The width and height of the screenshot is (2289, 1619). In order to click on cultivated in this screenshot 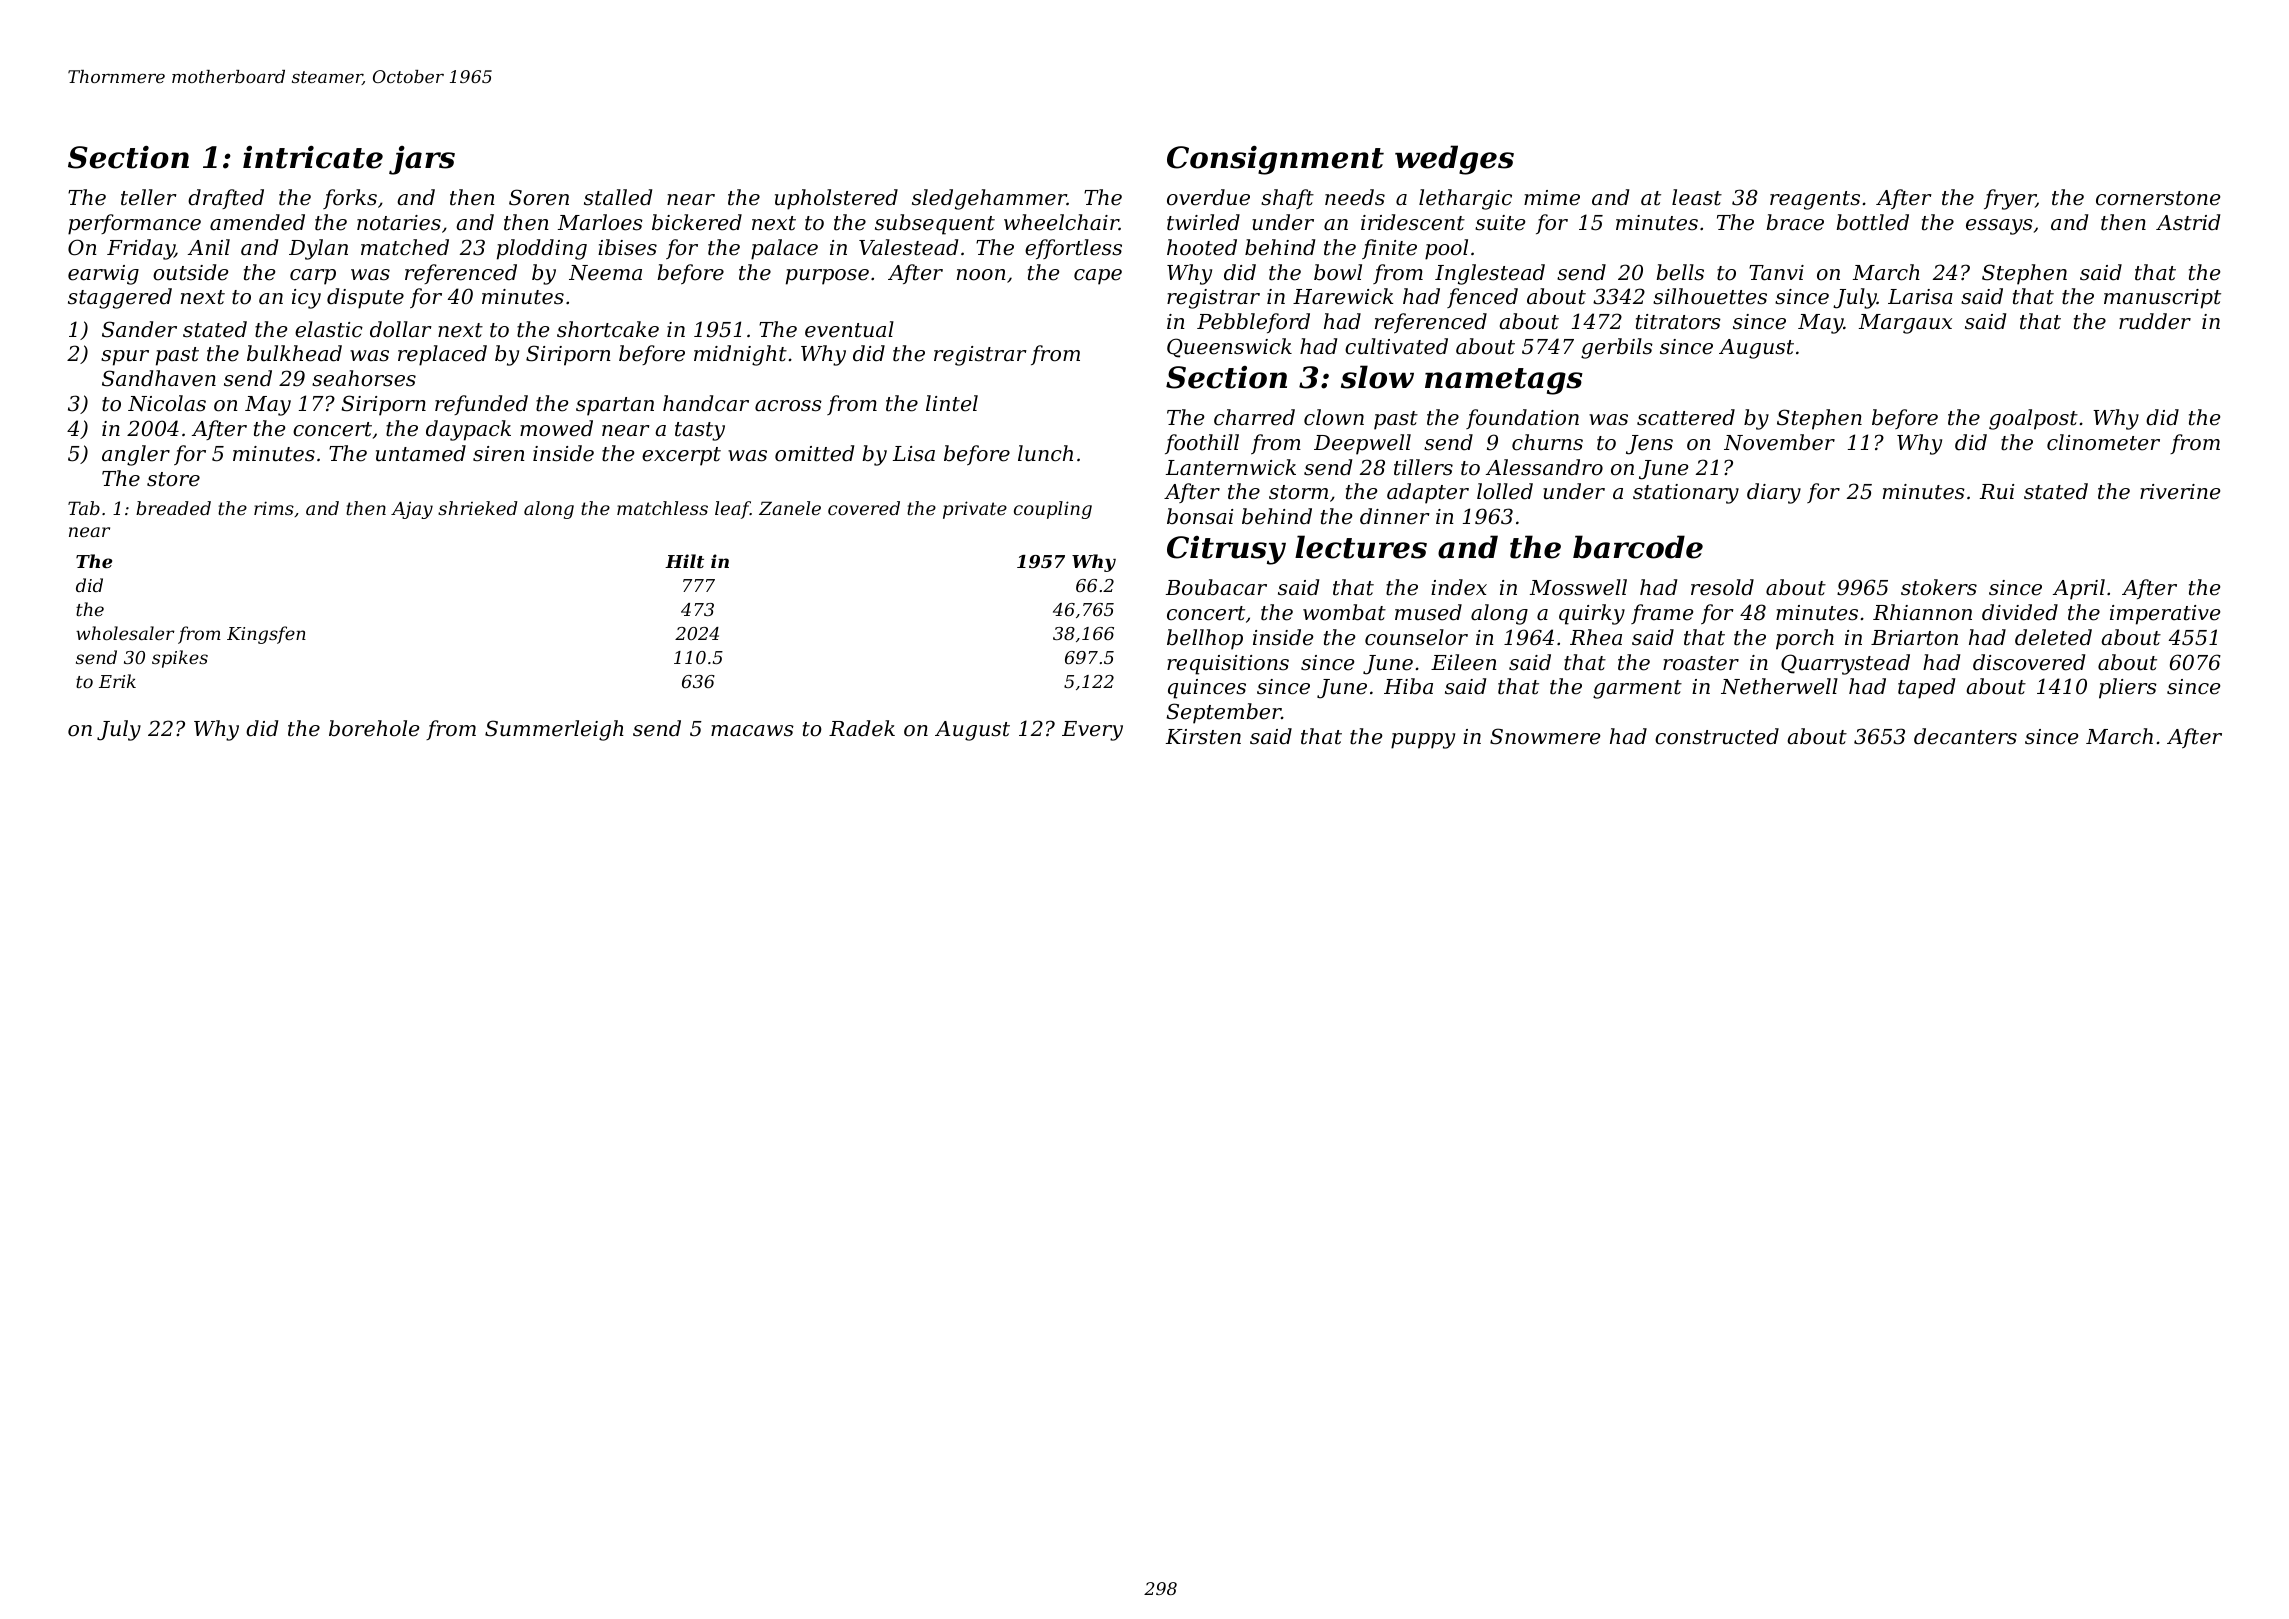, I will do `click(1396, 346)`.
